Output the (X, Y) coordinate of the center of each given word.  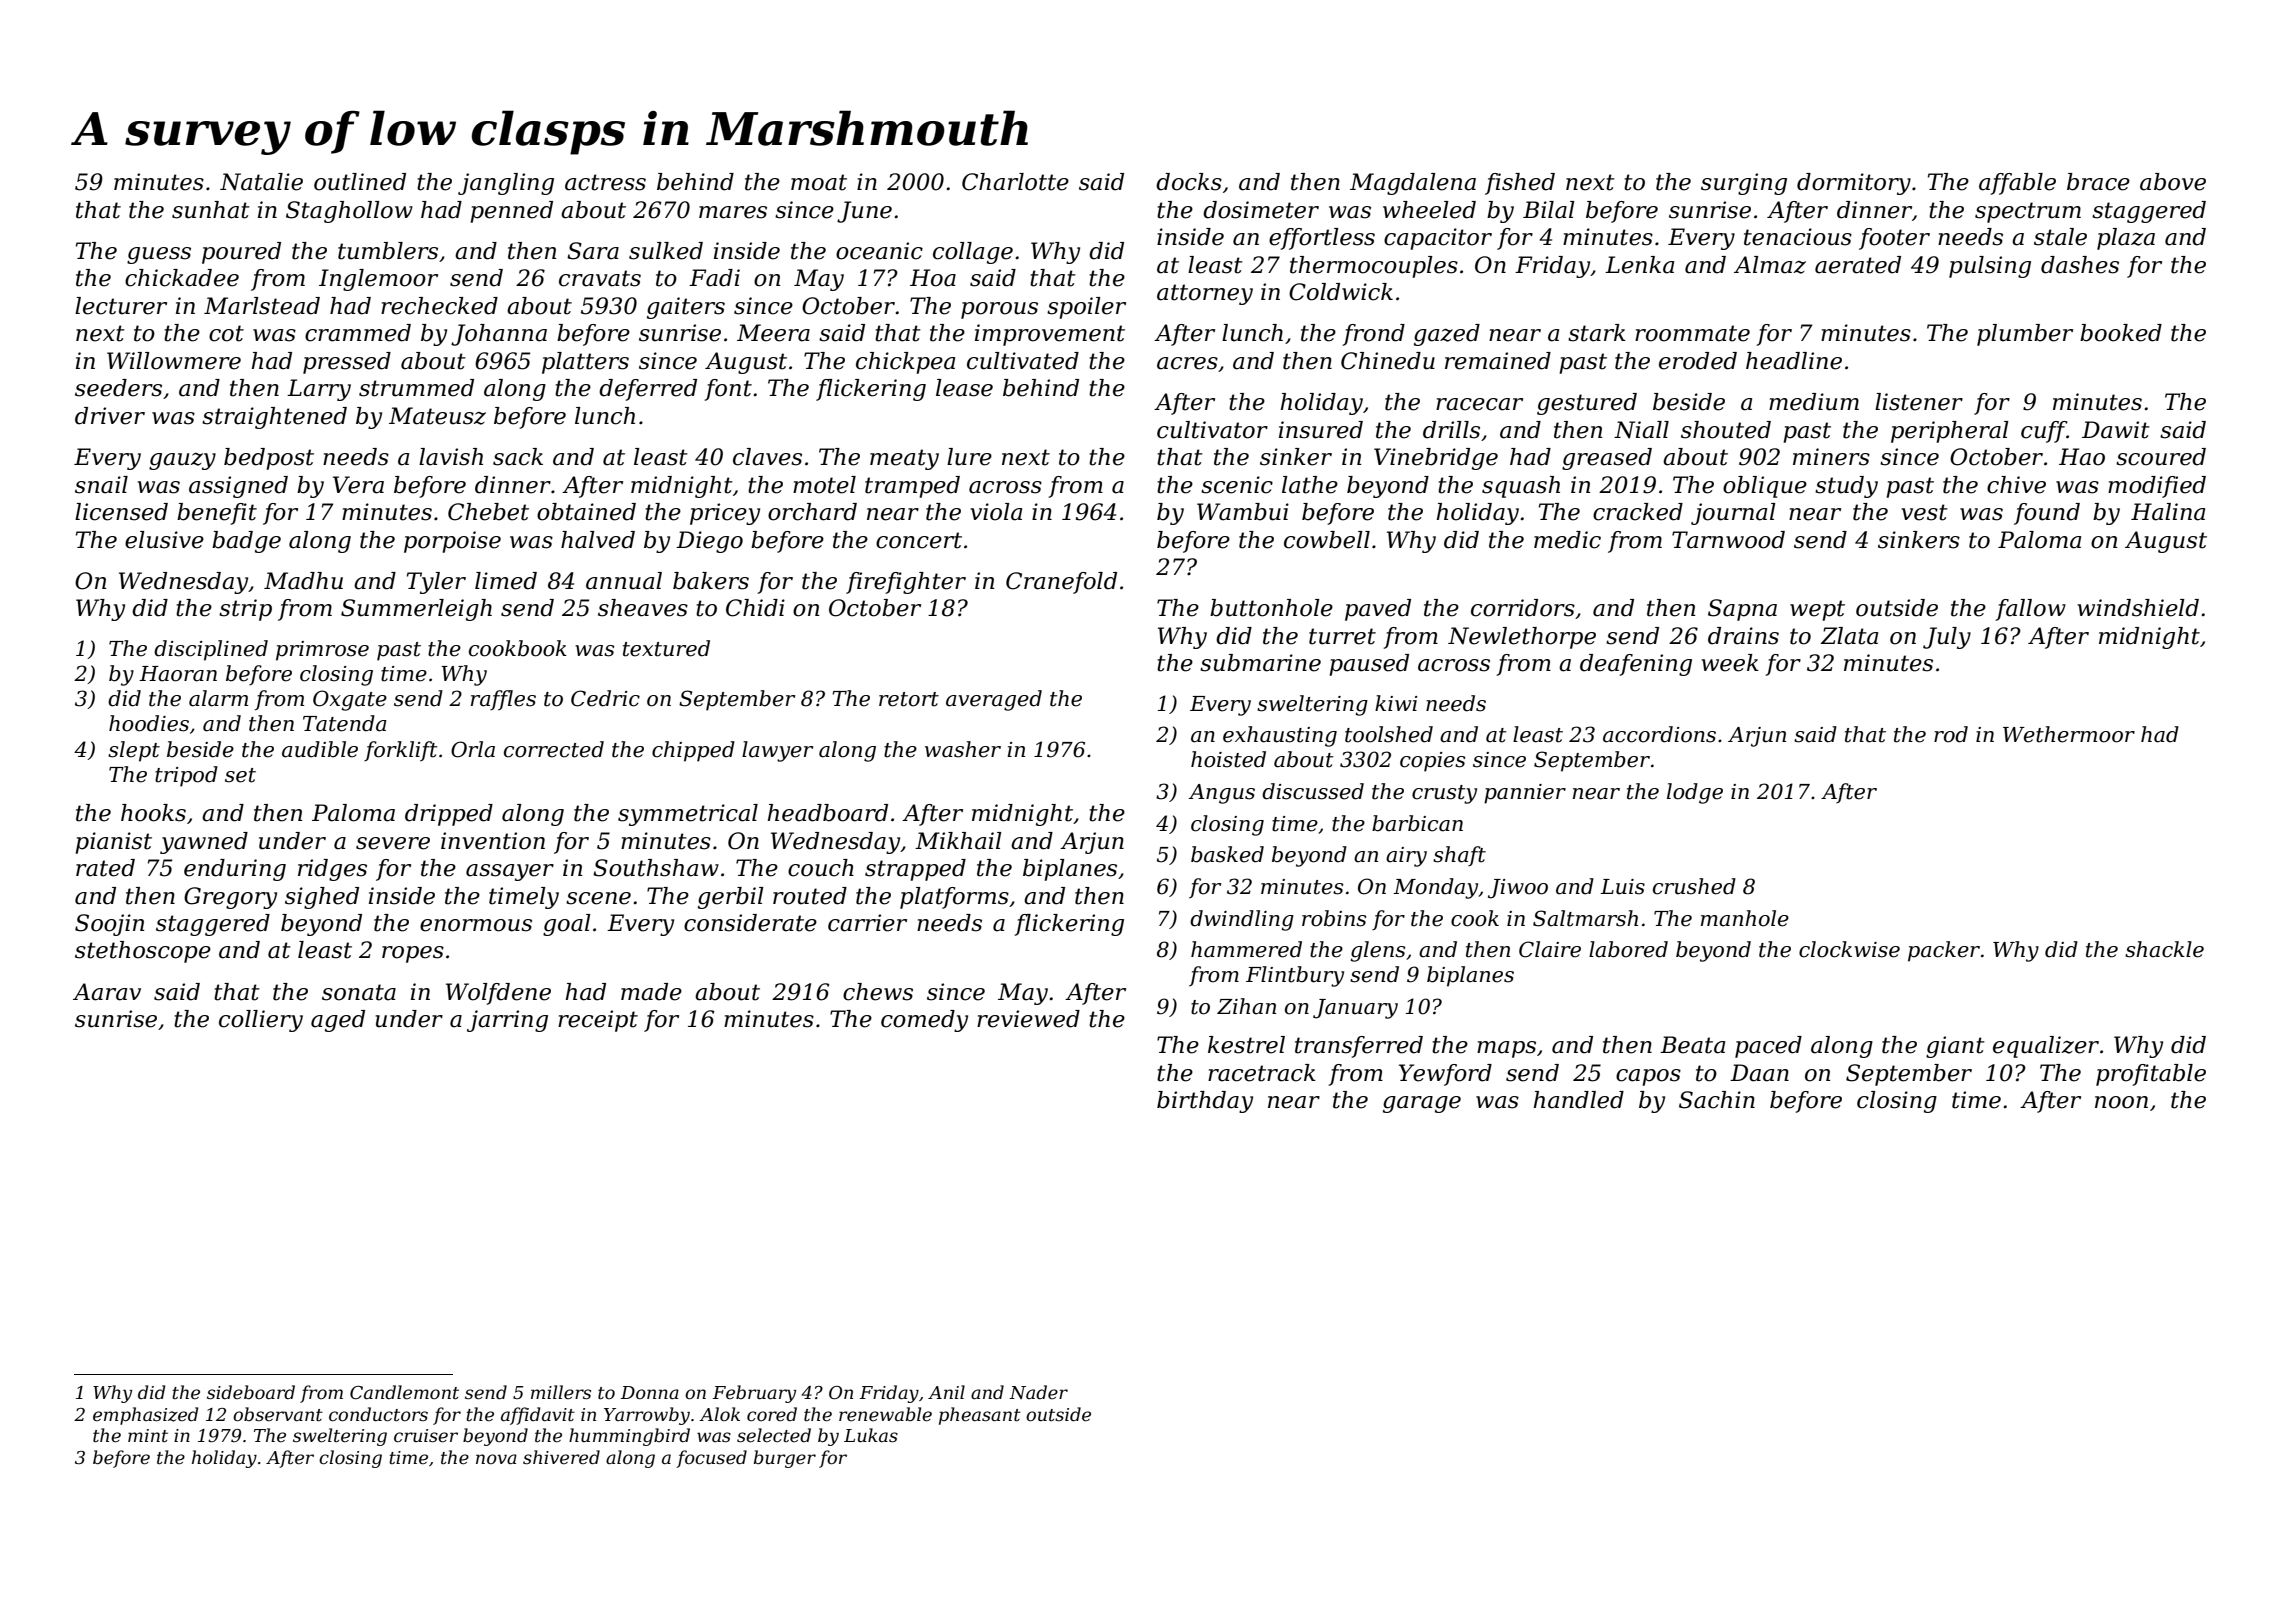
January (1355, 1009)
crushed (1694, 886)
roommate (1692, 333)
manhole (1745, 918)
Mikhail (958, 841)
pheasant (980, 1416)
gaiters (686, 308)
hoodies (149, 723)
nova (496, 1459)
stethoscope (143, 952)
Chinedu (1388, 361)
